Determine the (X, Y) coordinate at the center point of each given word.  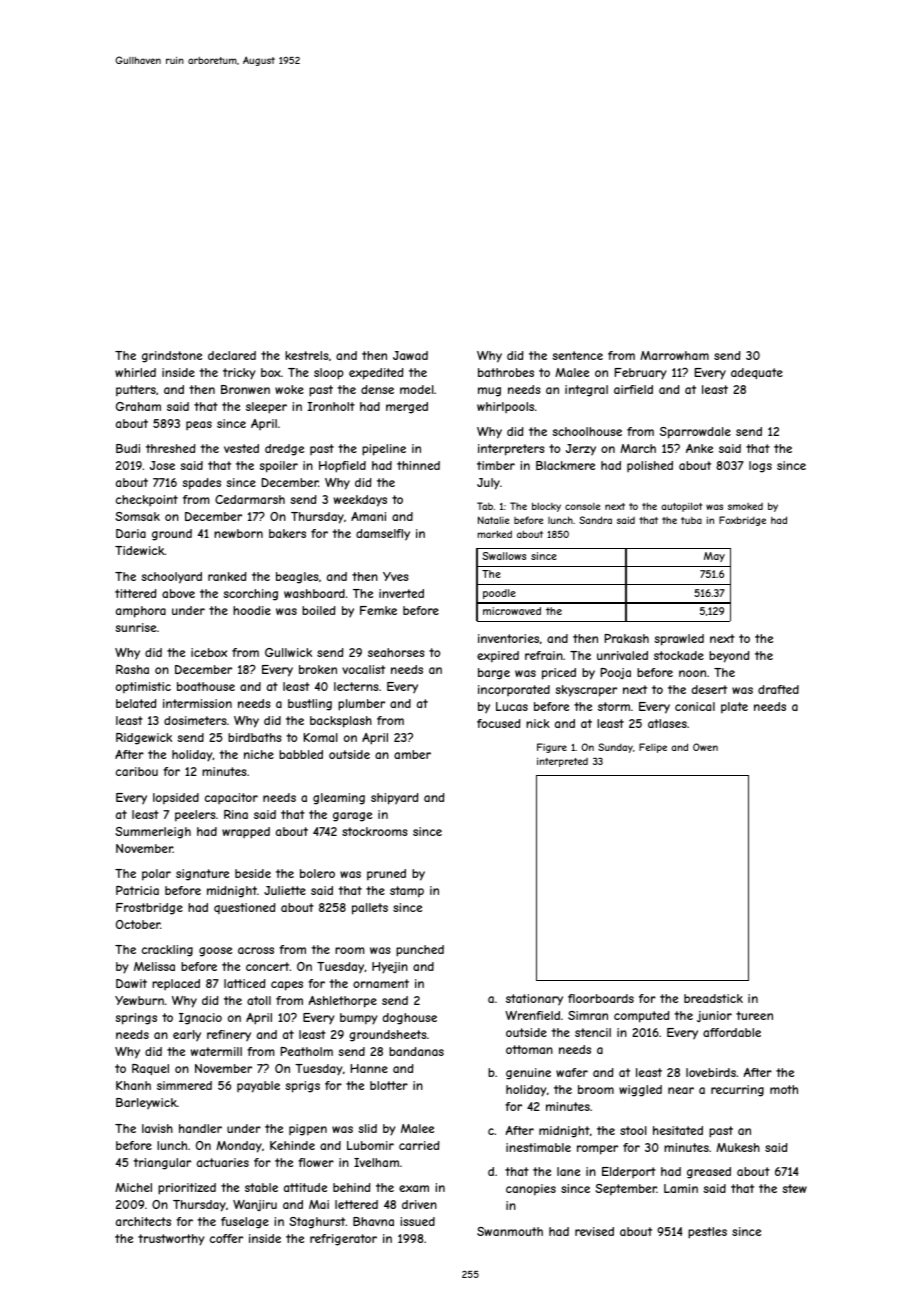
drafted (778, 689)
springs (136, 1019)
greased (709, 1173)
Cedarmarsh (250, 499)
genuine (528, 1074)
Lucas (512, 706)
